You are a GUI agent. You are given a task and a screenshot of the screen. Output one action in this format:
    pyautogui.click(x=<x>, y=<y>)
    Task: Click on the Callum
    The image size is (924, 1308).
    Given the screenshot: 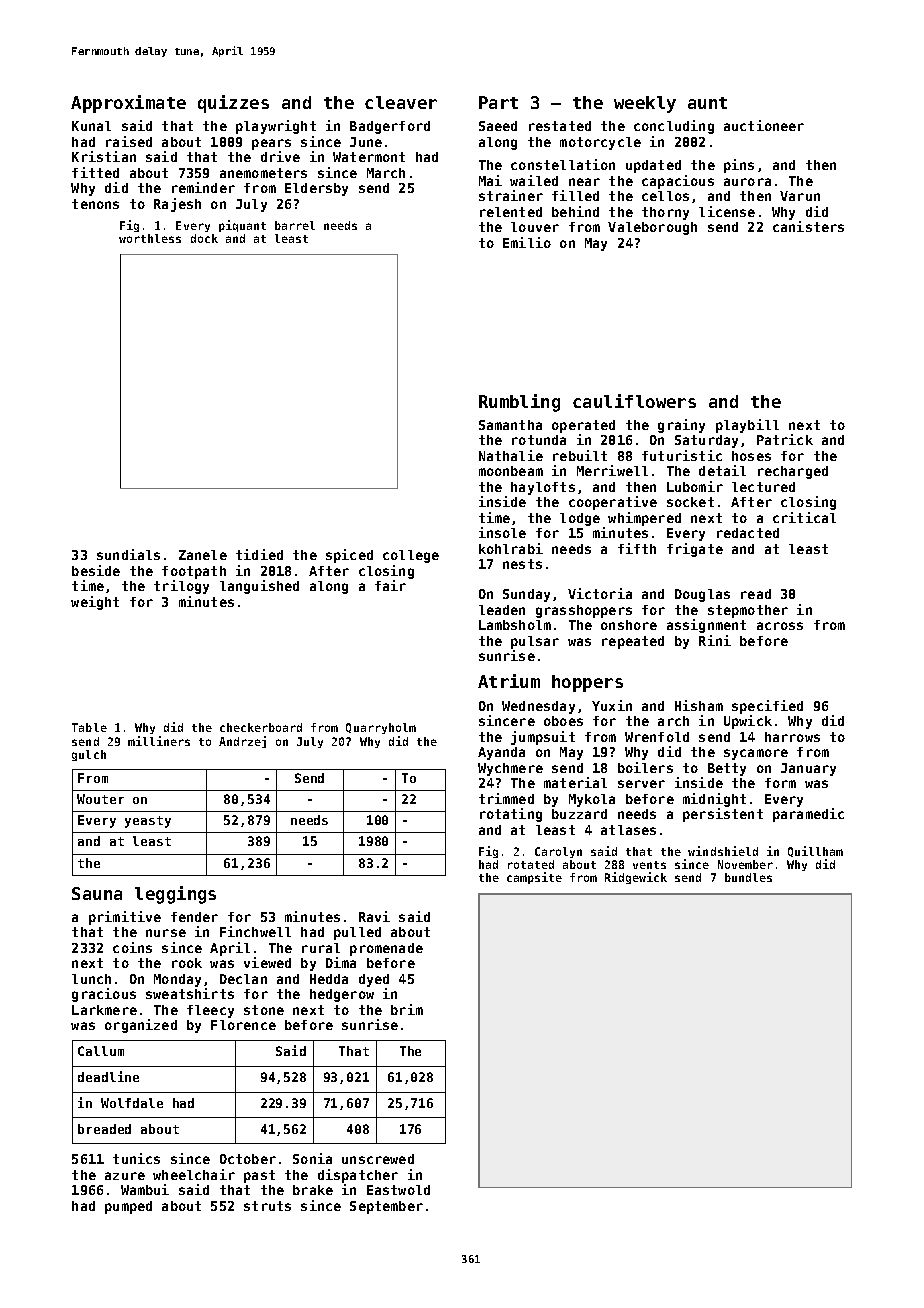 What is the action you would take?
    pyautogui.click(x=101, y=1051)
